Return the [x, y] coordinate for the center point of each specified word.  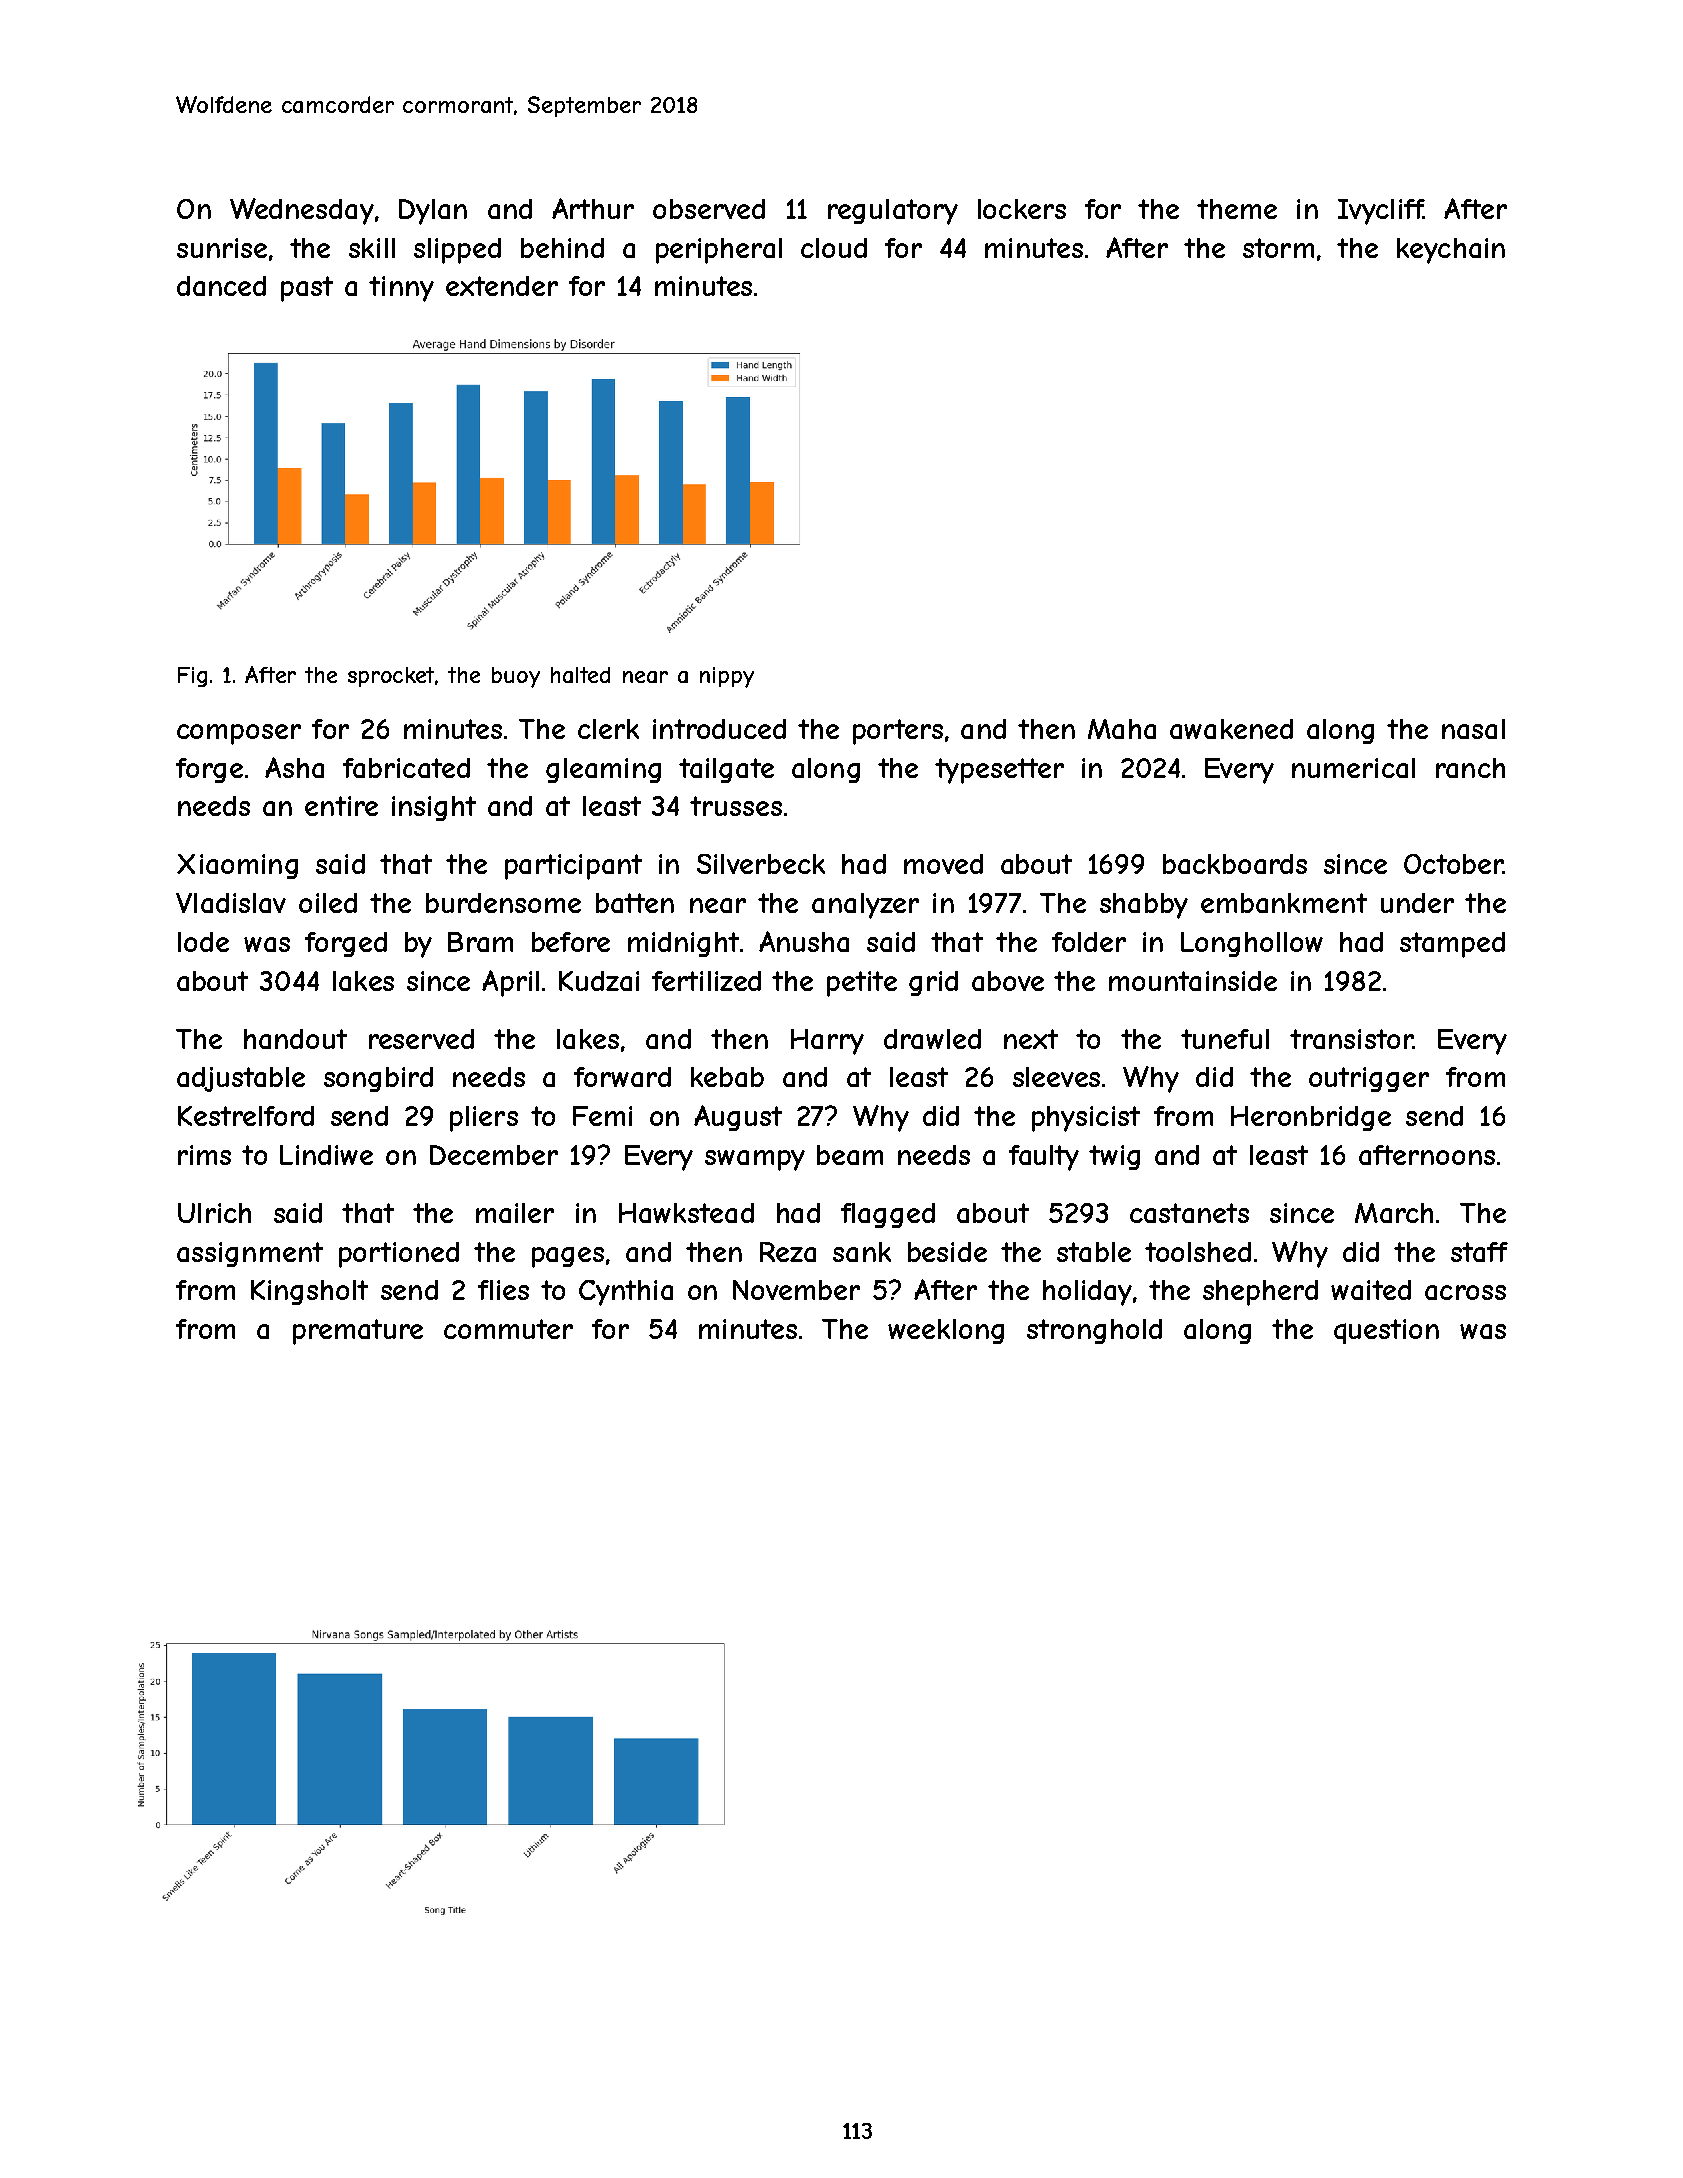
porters [898, 732]
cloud [834, 248]
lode [203, 942]
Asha [294, 767]
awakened [1231, 729]
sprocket [392, 677]
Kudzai [599, 981]
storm [1278, 248]
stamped [1452, 945]
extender [502, 286]
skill [372, 248]
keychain [1451, 251]
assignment [250, 1254]
